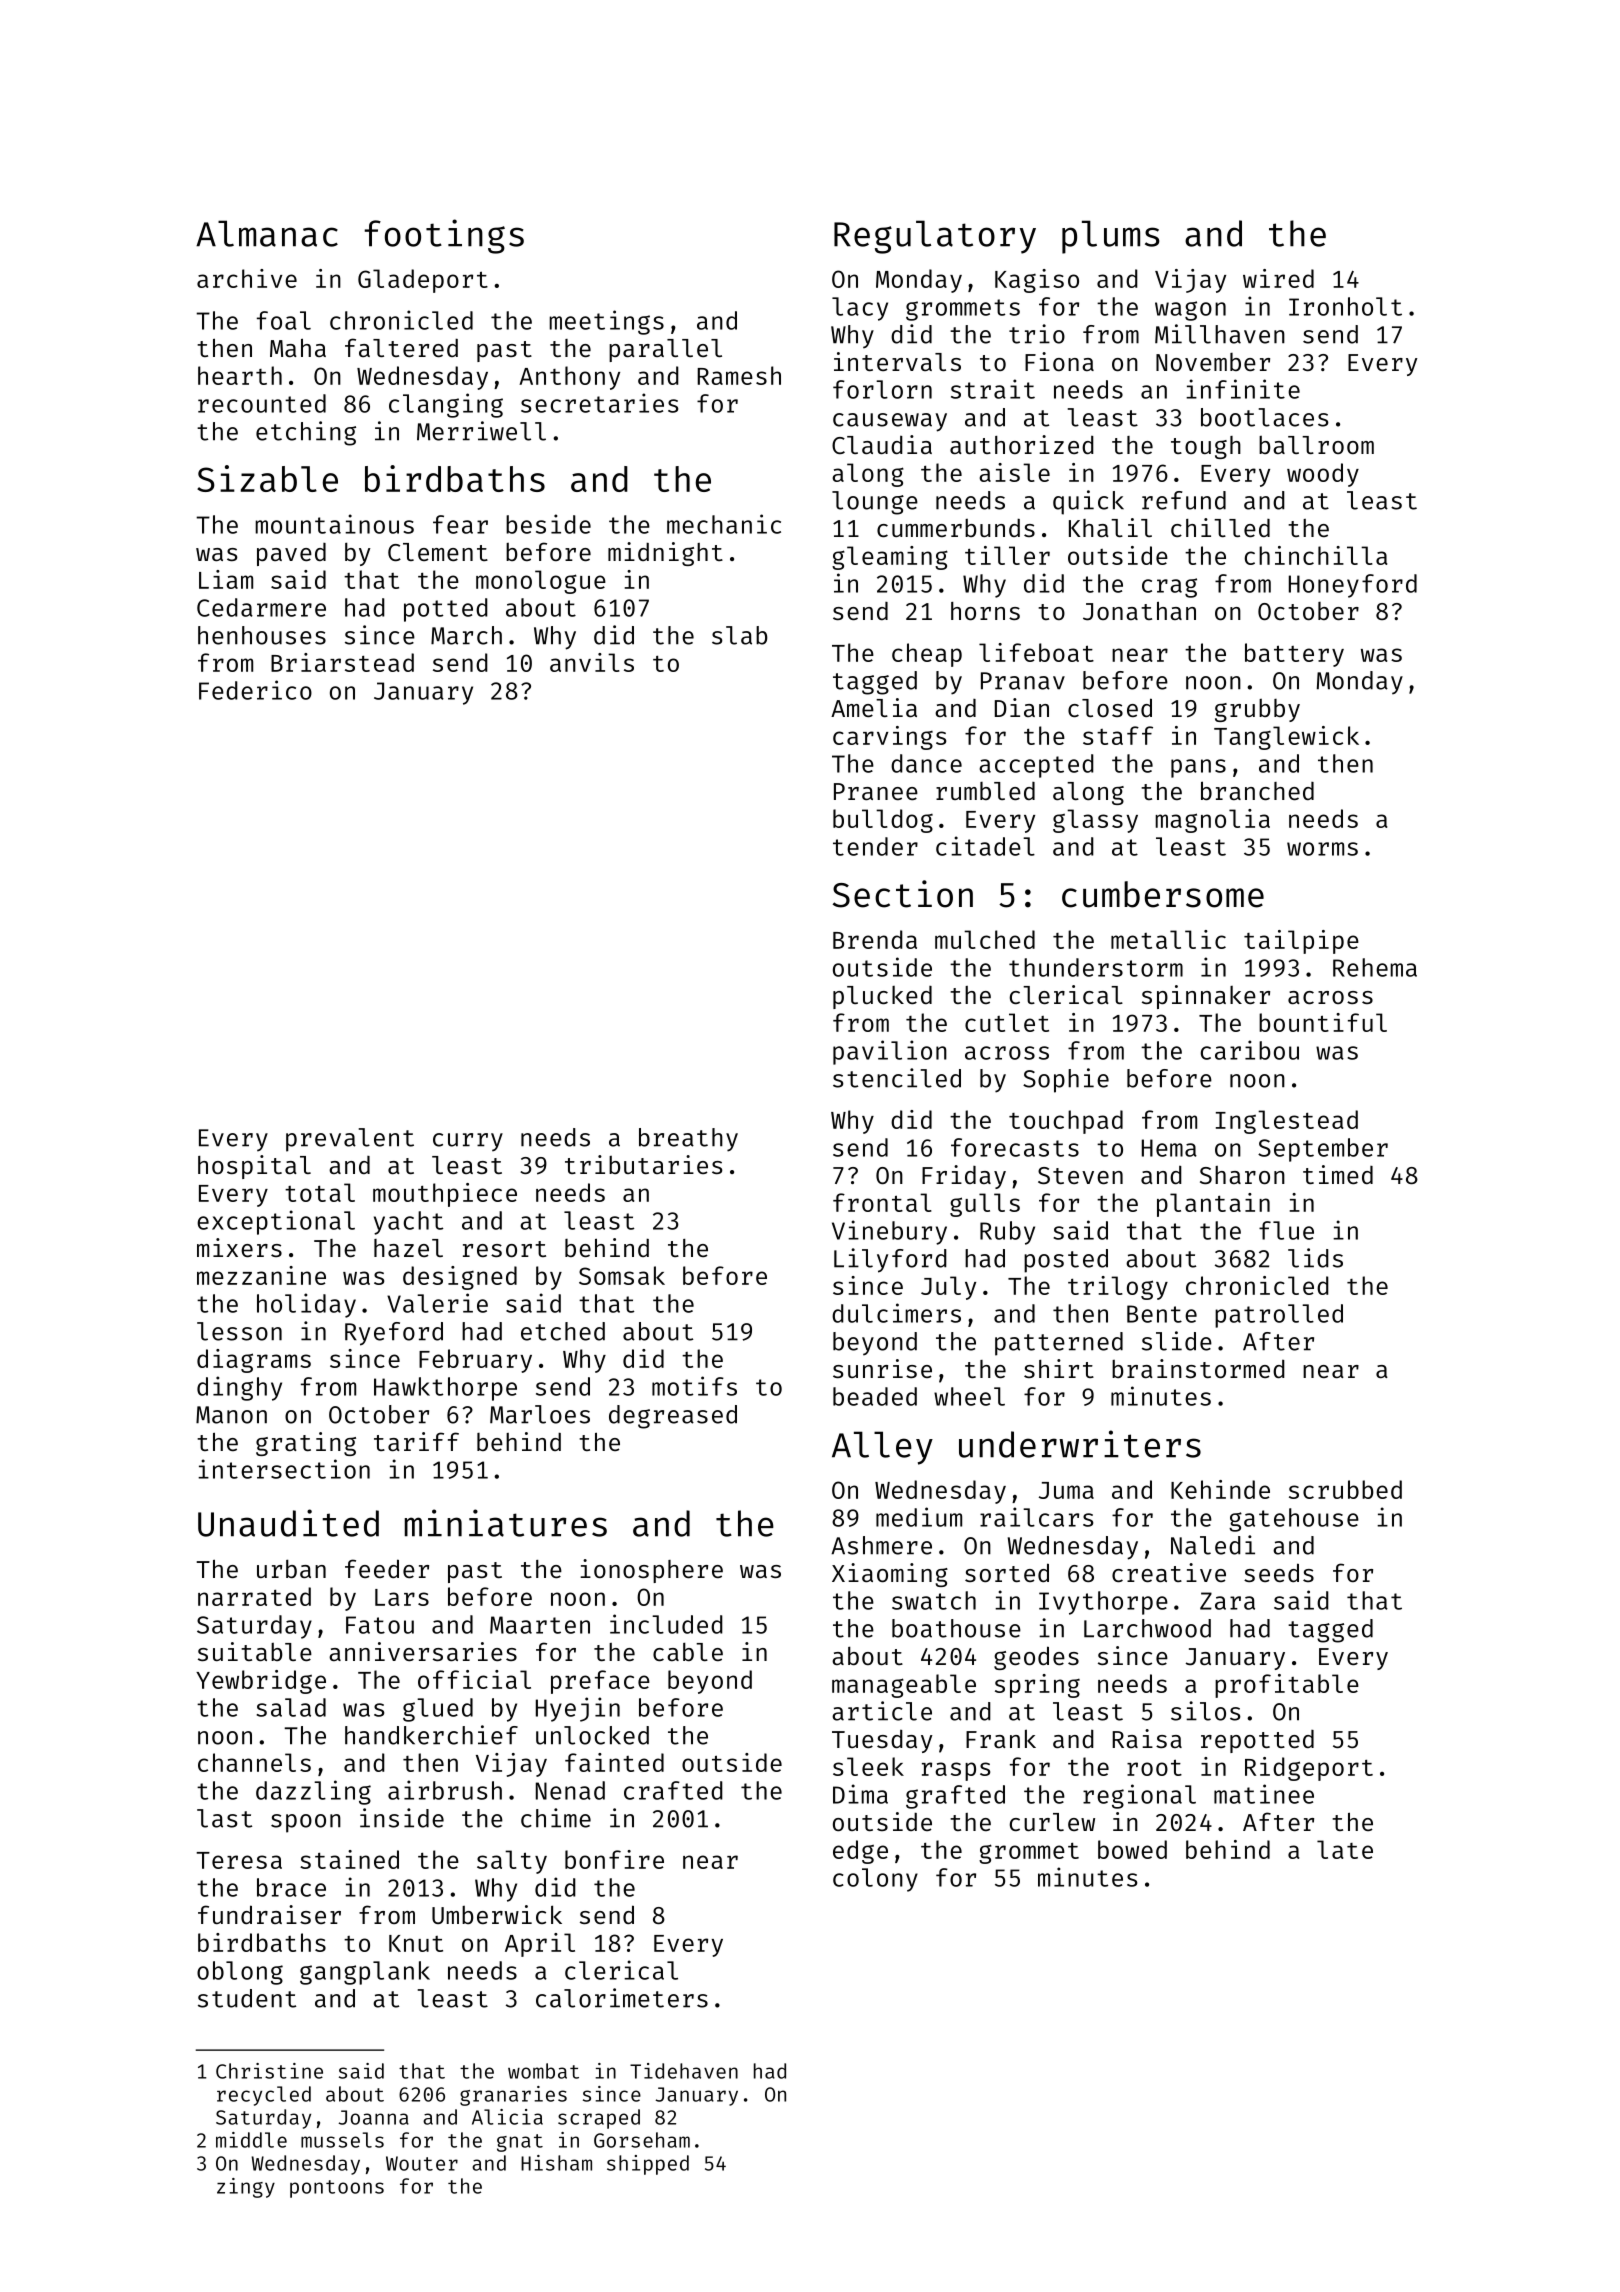 The width and height of the screenshot is (1620, 2292). Describe the element at coordinates (254, 1167) in the screenshot. I see `hospital` at that location.
